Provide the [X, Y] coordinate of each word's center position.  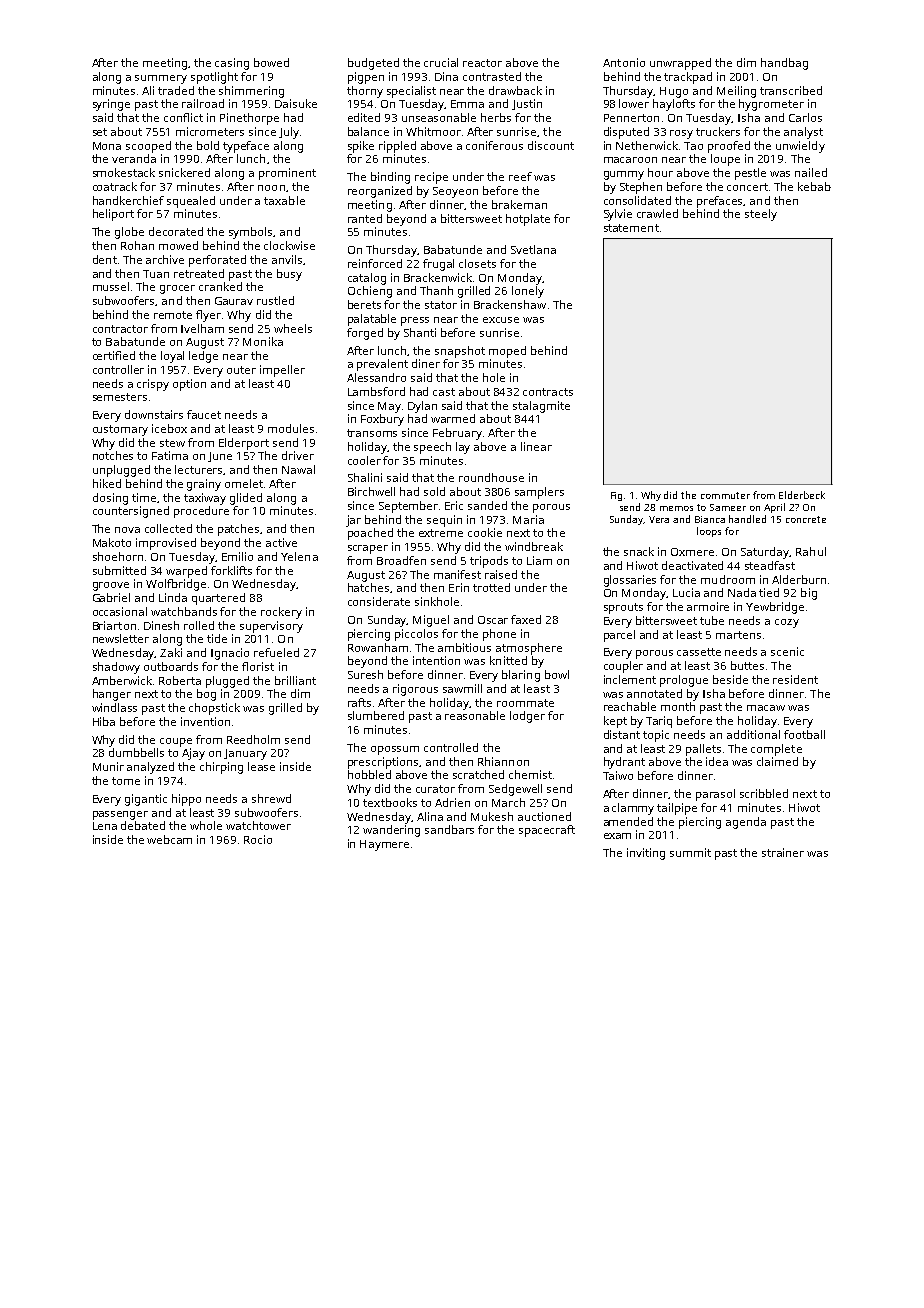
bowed [271, 62]
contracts [548, 392]
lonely [528, 292]
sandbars [449, 829]
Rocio [258, 839]
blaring [521, 676]
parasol [715, 795]
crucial [441, 62]
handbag [784, 64]
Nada [742, 592]
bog [206, 695]
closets [477, 263]
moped [507, 352]
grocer [177, 289]
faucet [204, 414]
